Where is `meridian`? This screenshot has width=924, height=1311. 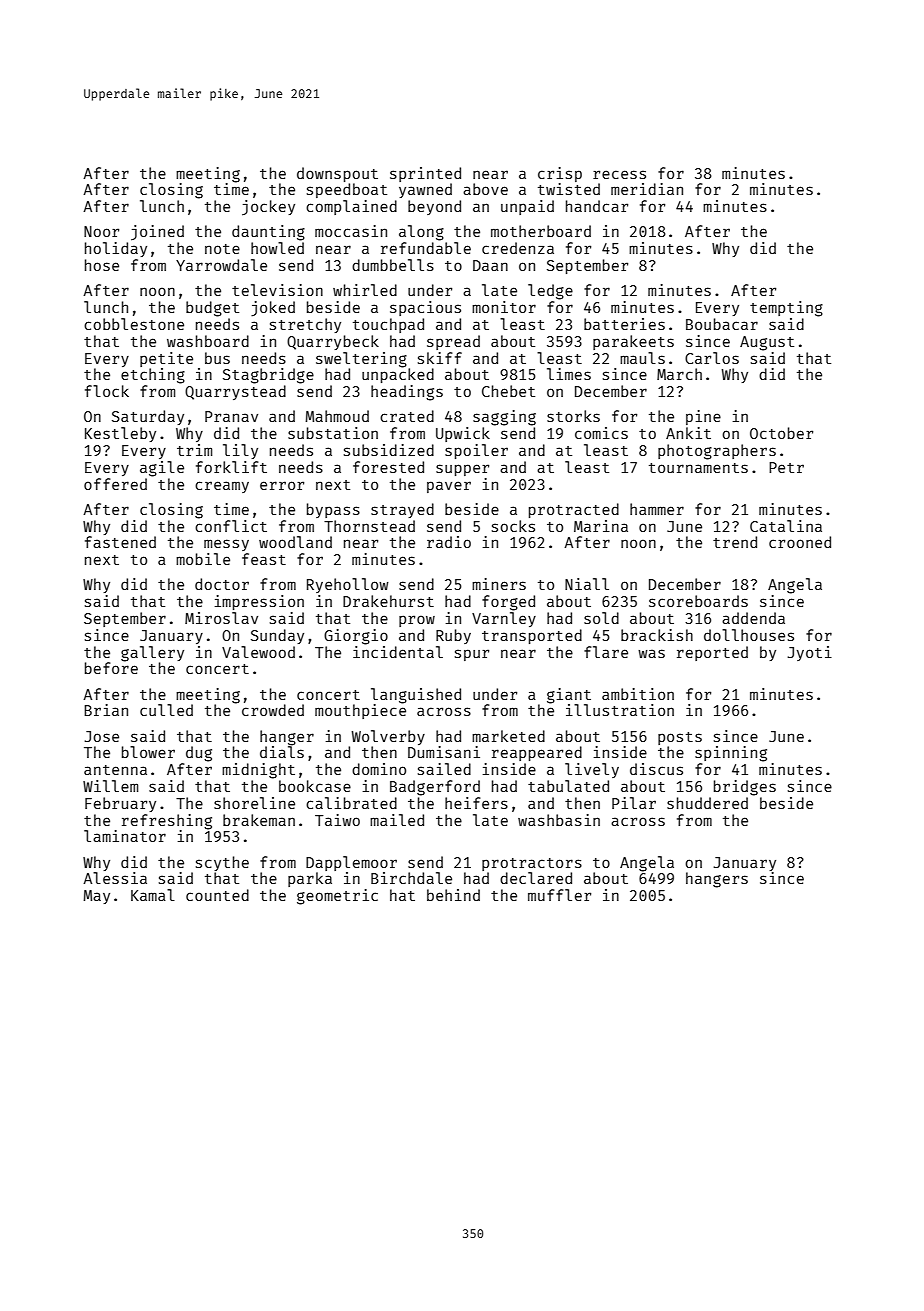 meridian is located at coordinates (647, 189).
